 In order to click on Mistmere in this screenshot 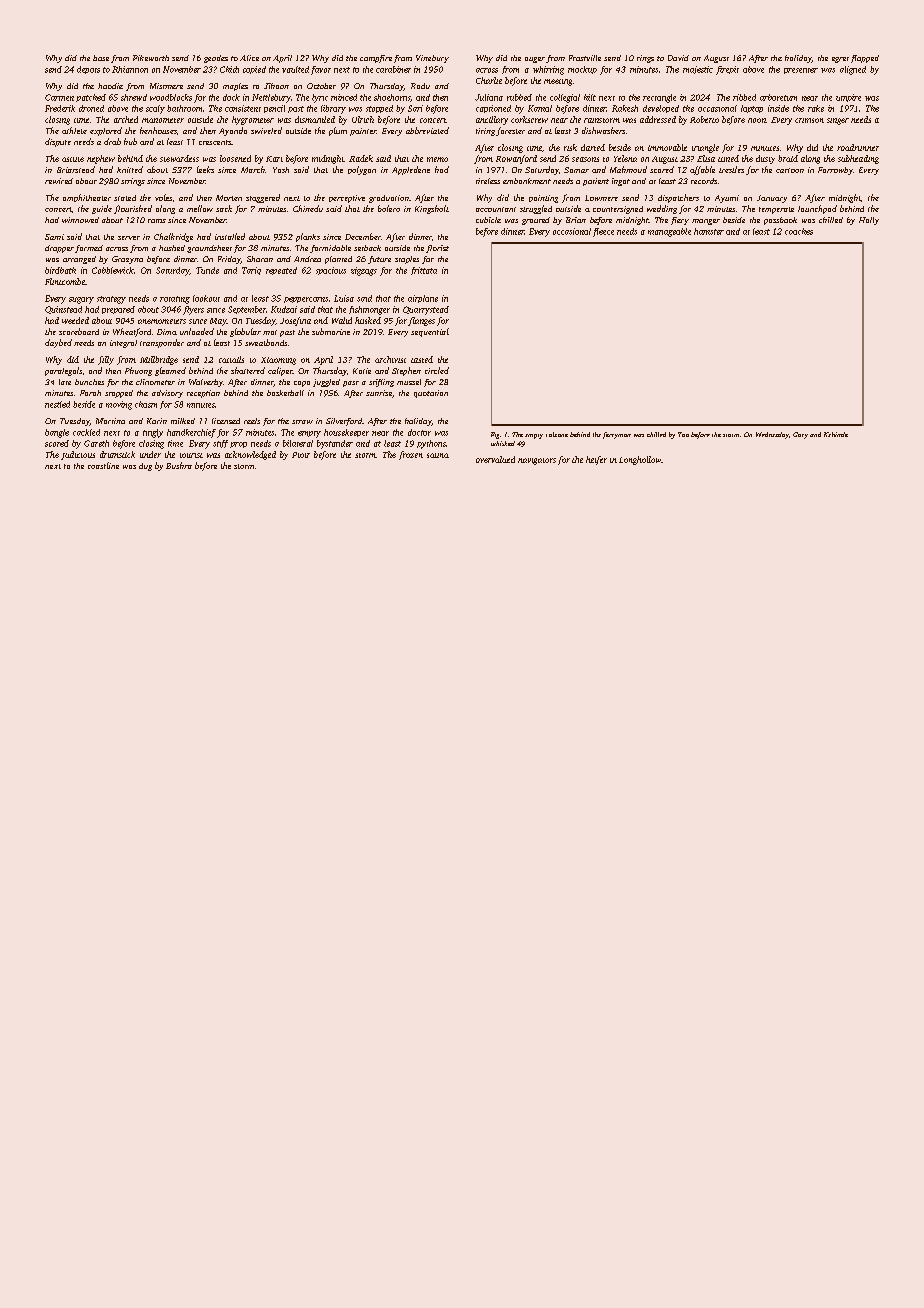, I will do `click(166, 86)`.
